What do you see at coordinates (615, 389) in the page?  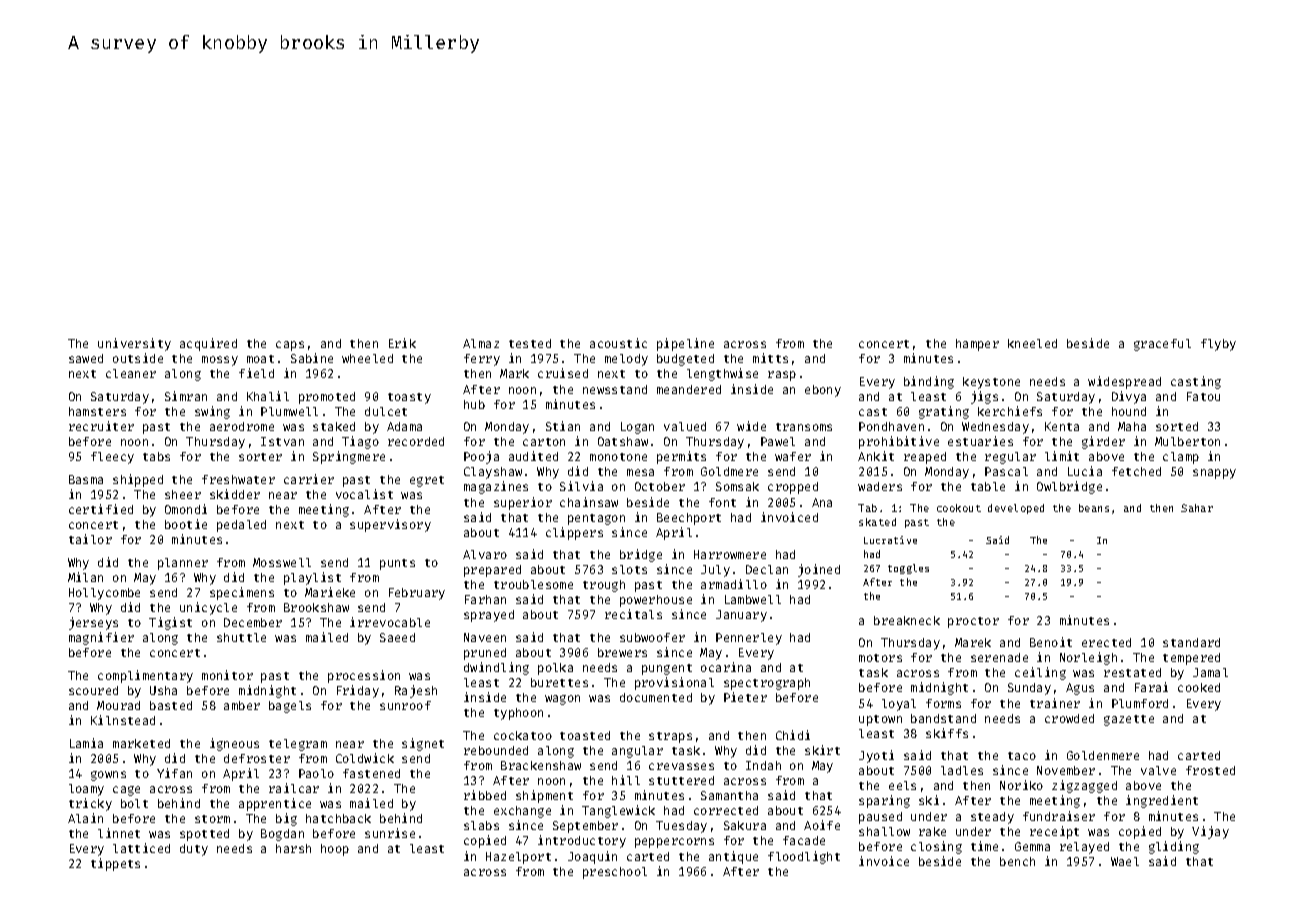 I see `newsstand` at bounding box center [615, 389].
